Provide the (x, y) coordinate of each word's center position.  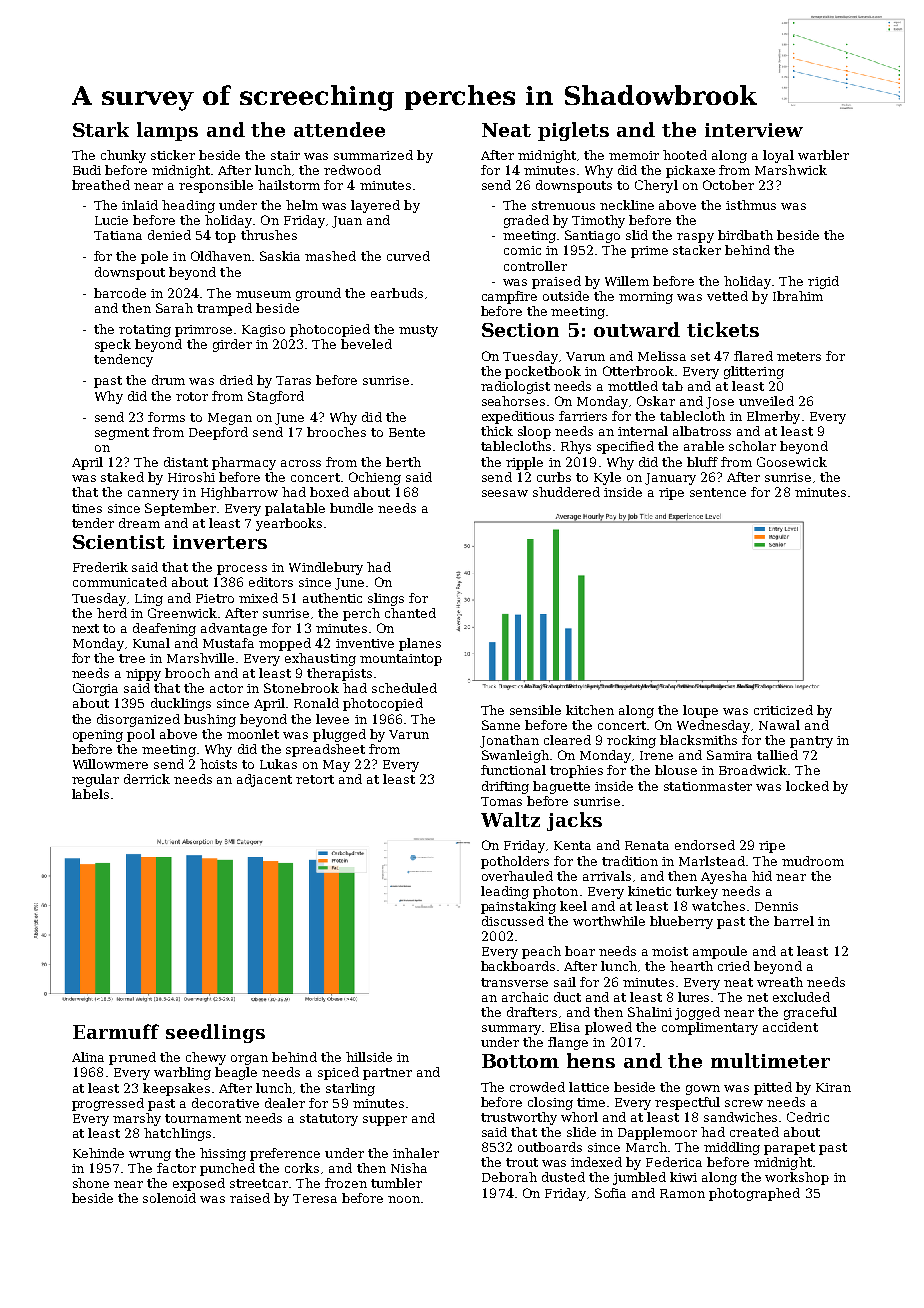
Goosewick (792, 462)
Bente (407, 432)
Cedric (808, 1117)
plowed (608, 1028)
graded (526, 221)
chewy (206, 1058)
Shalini (650, 1012)
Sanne (501, 725)
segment (122, 434)
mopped (285, 644)
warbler (823, 155)
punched (227, 1169)
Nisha (409, 1168)
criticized (783, 710)
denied (169, 235)
